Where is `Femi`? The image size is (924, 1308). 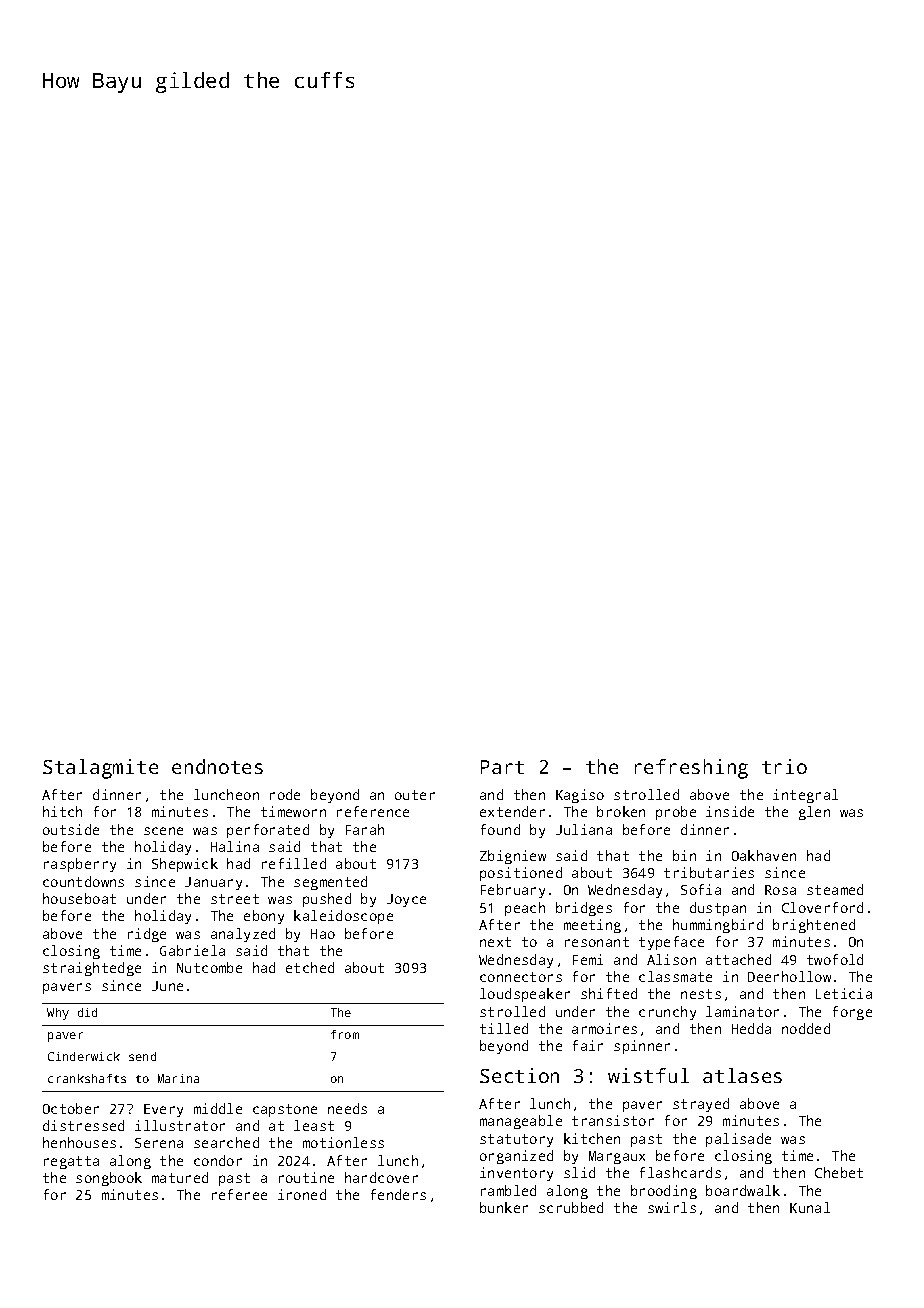 Femi is located at coordinates (588, 959).
